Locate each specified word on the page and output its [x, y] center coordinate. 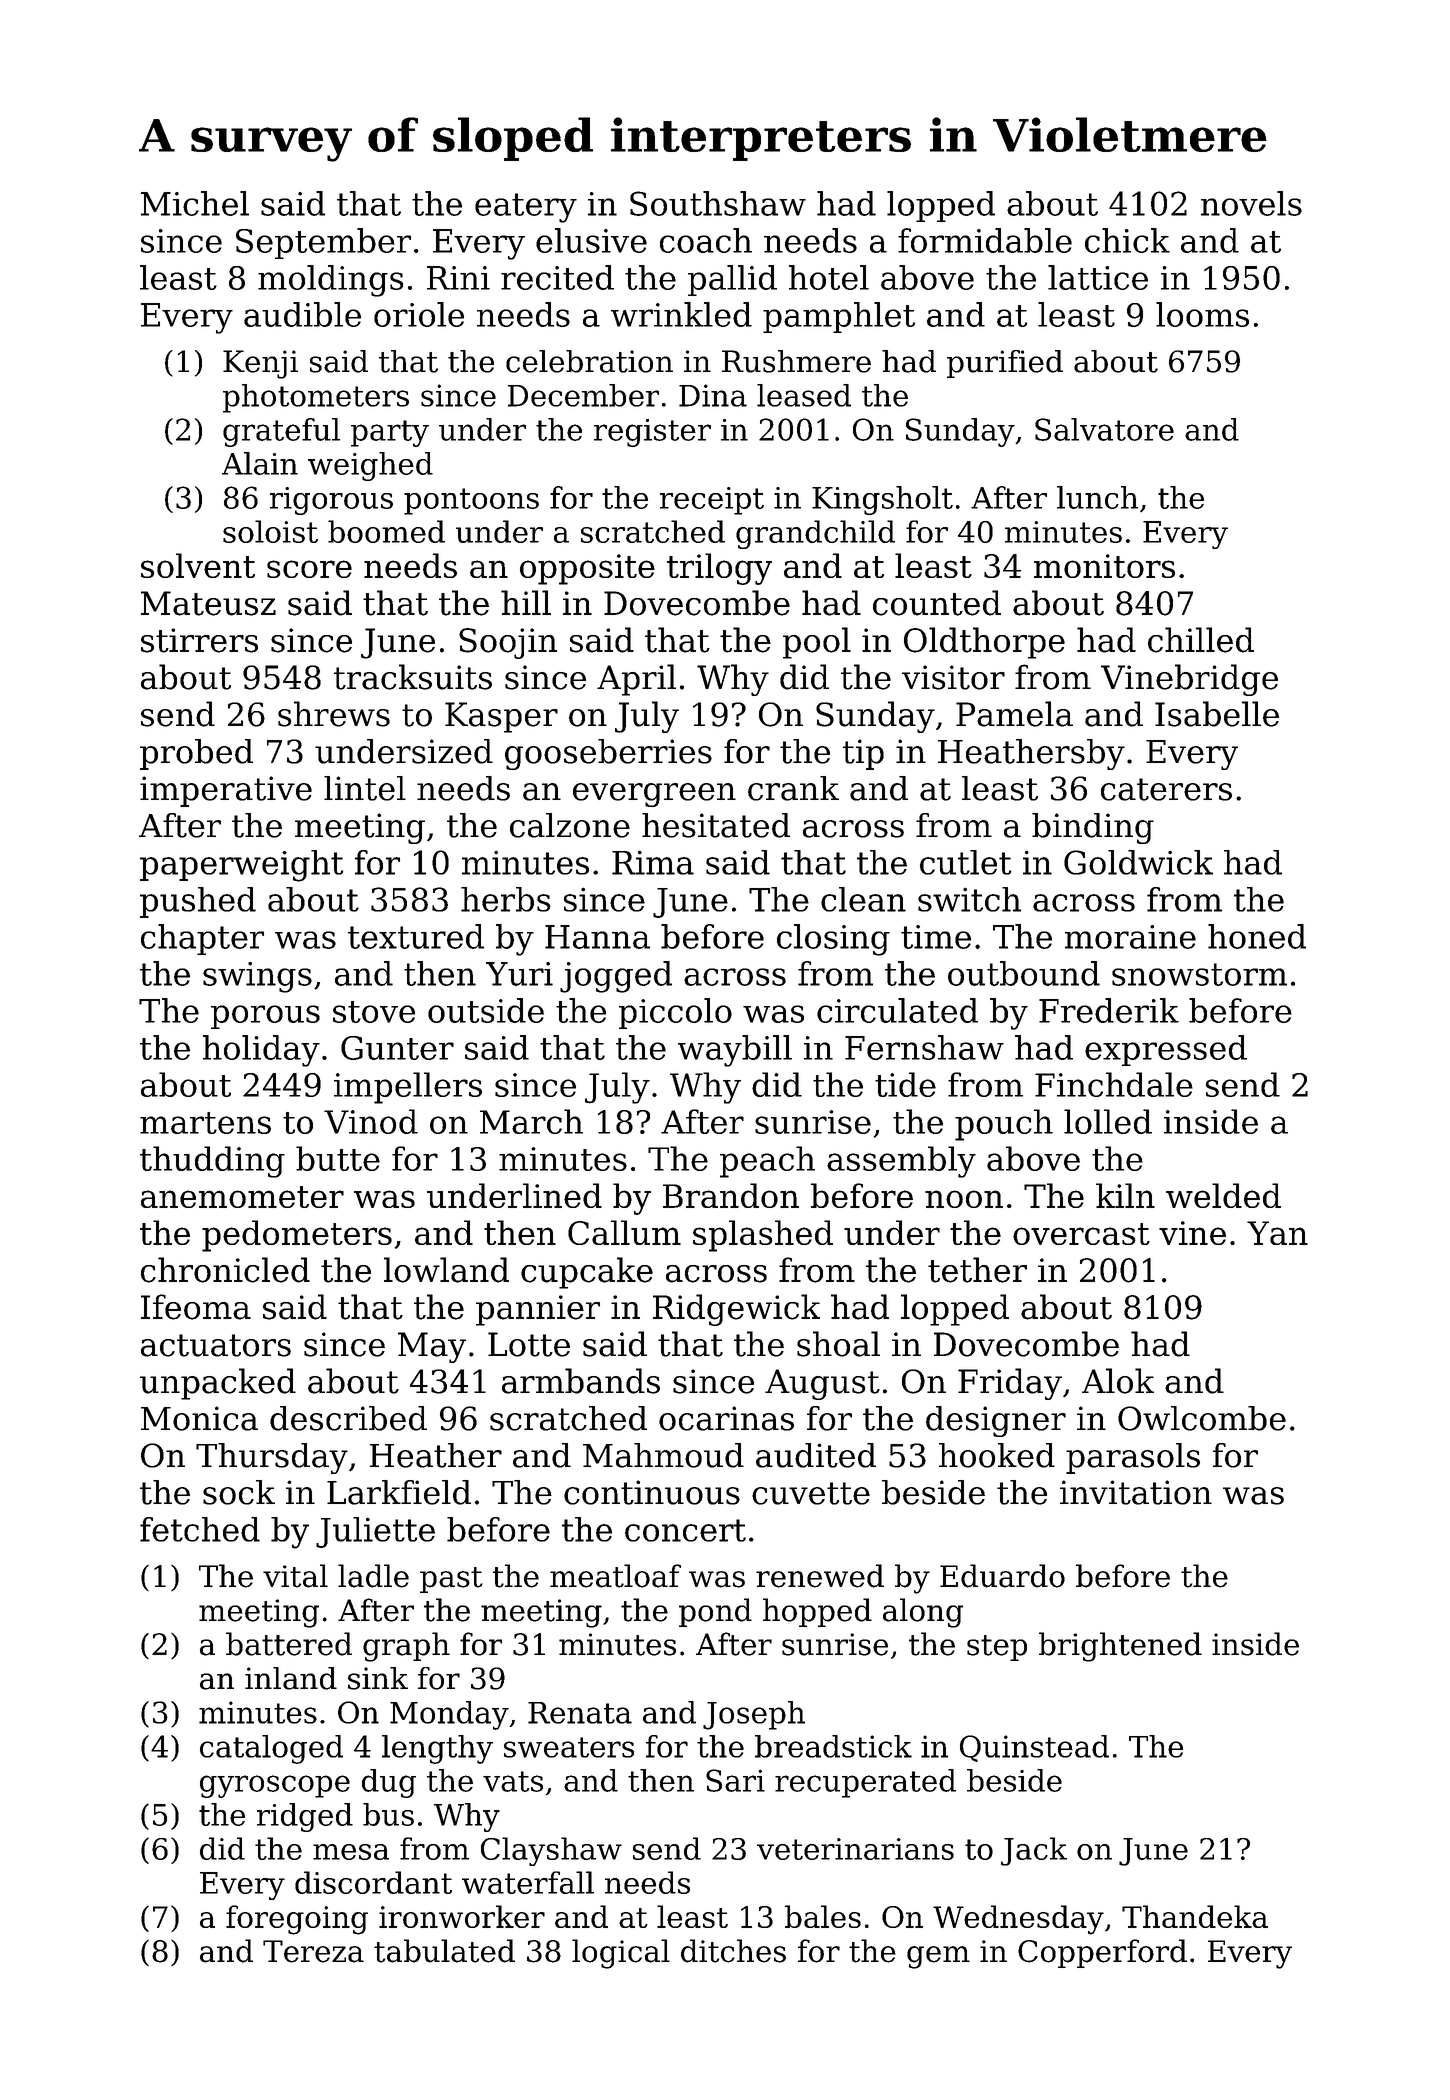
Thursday [272, 1458]
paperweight [241, 866]
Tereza [313, 1951]
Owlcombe [1202, 1418]
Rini [458, 278]
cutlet [965, 862]
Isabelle [1217, 714]
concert [685, 1530]
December [583, 395]
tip [863, 754]
